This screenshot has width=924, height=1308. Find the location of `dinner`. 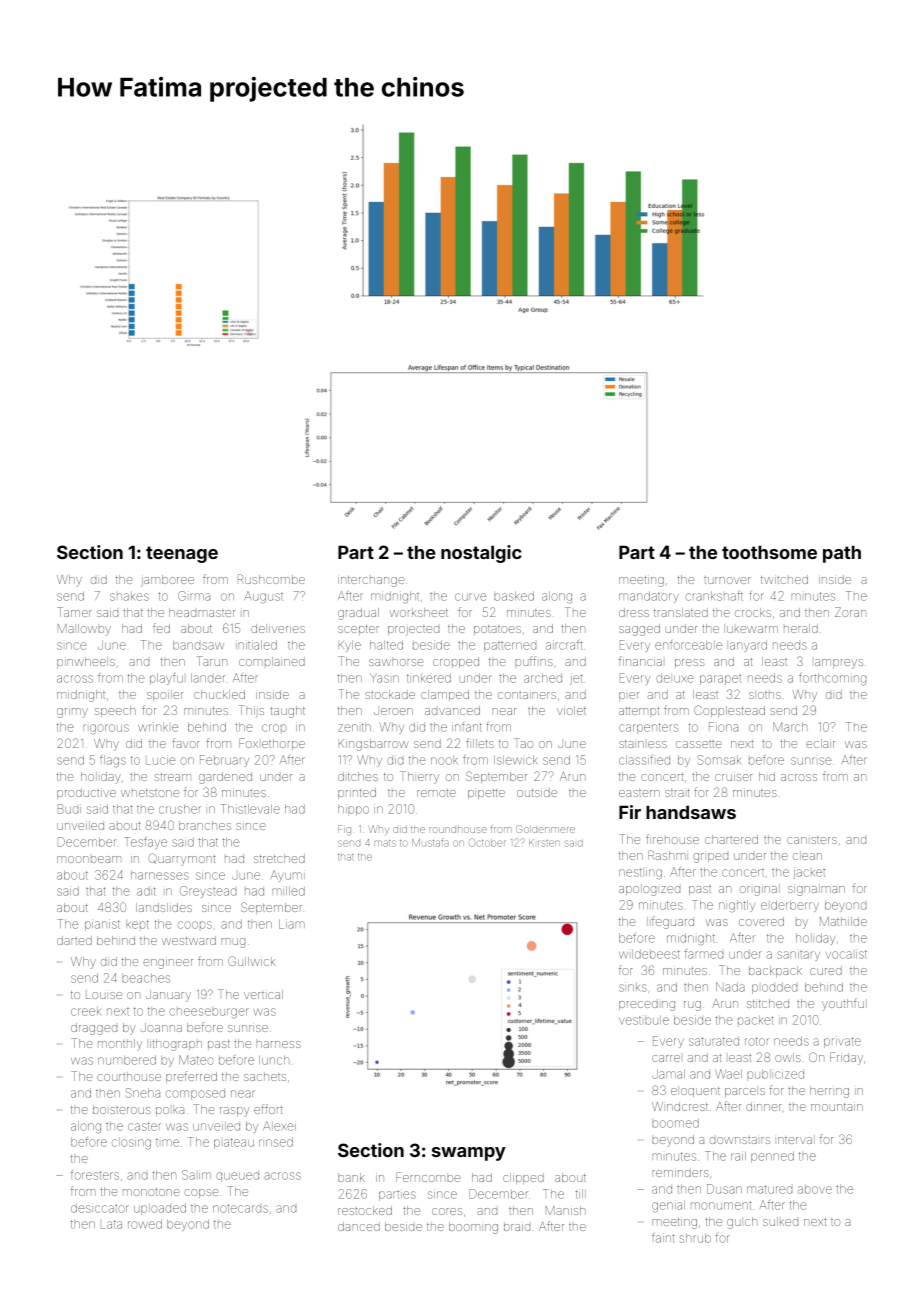

dinner is located at coordinates (763, 1106).
